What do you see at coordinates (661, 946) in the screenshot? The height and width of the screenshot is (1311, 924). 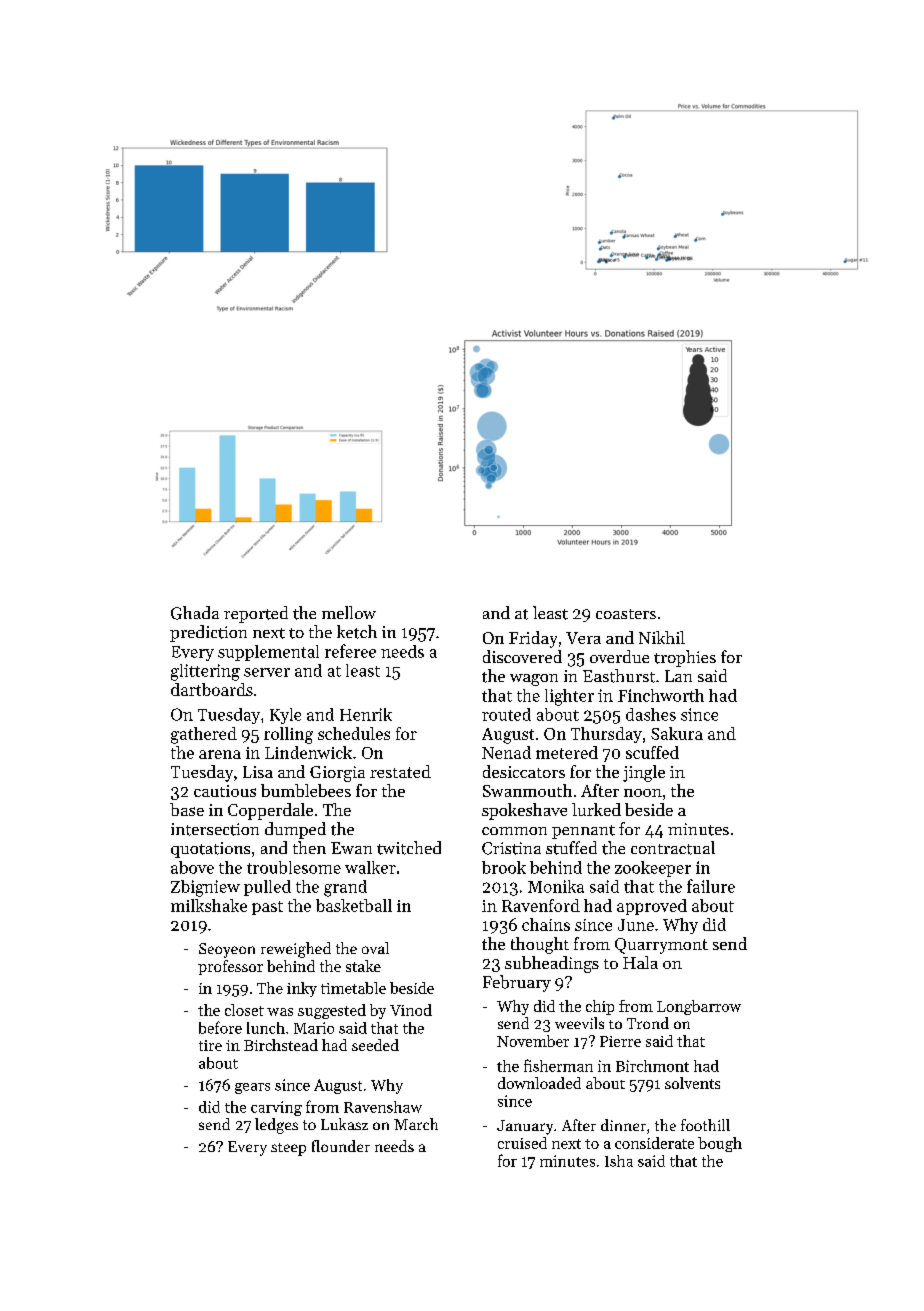 I see `Quarrymont` at bounding box center [661, 946].
